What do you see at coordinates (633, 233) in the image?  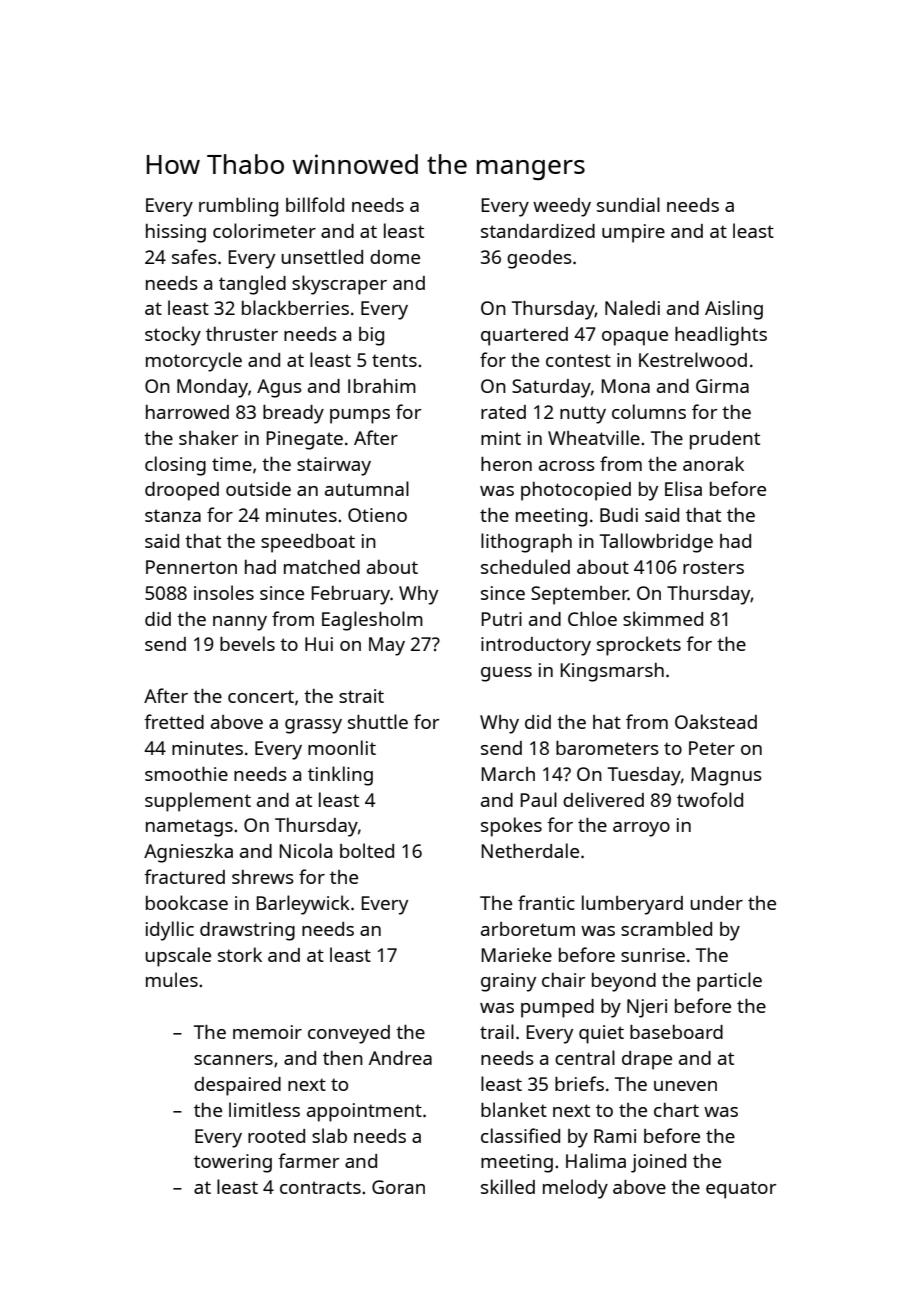 I see `umpire` at bounding box center [633, 233].
